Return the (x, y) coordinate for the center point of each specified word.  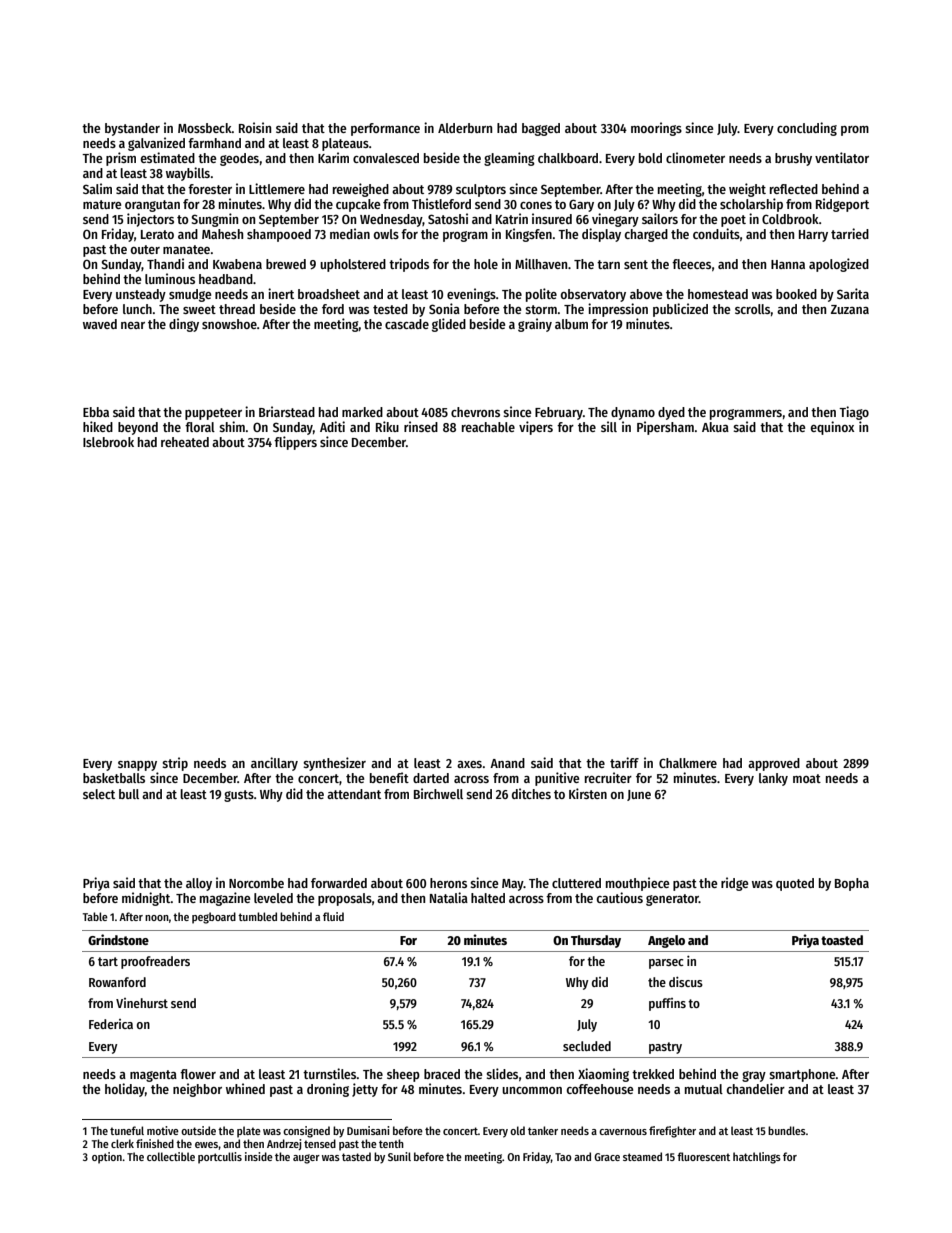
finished (155, 1143)
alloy (199, 884)
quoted (795, 884)
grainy (535, 325)
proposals (345, 899)
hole (486, 264)
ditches (531, 793)
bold (650, 158)
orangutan (152, 206)
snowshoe (229, 324)
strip (175, 764)
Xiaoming (603, 1075)
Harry (813, 236)
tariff (624, 762)
